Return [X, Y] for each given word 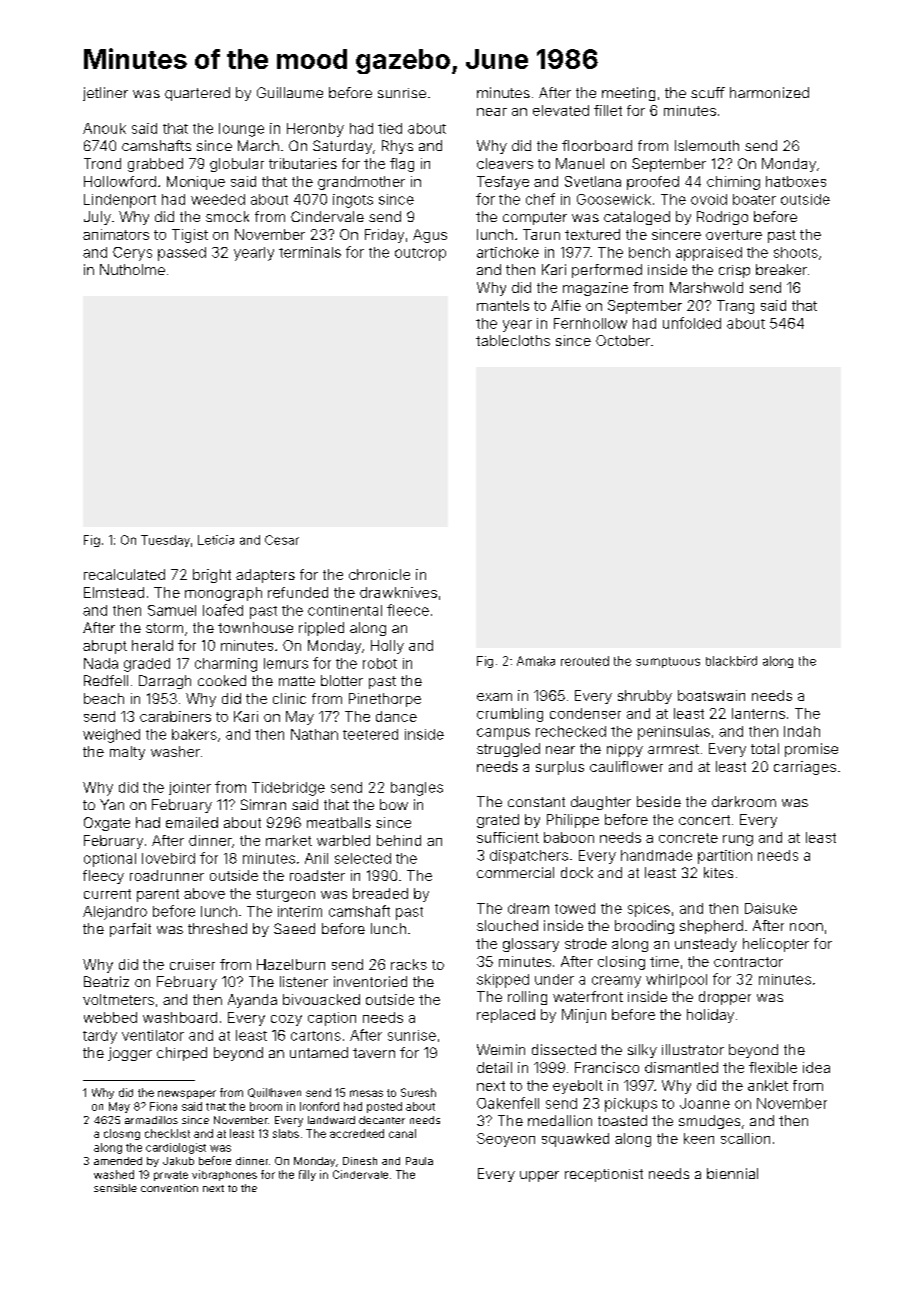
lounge [241, 130]
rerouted [585, 661]
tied [390, 128]
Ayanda [252, 1001]
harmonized [769, 92]
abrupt [105, 647]
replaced [506, 1016]
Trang [735, 307]
